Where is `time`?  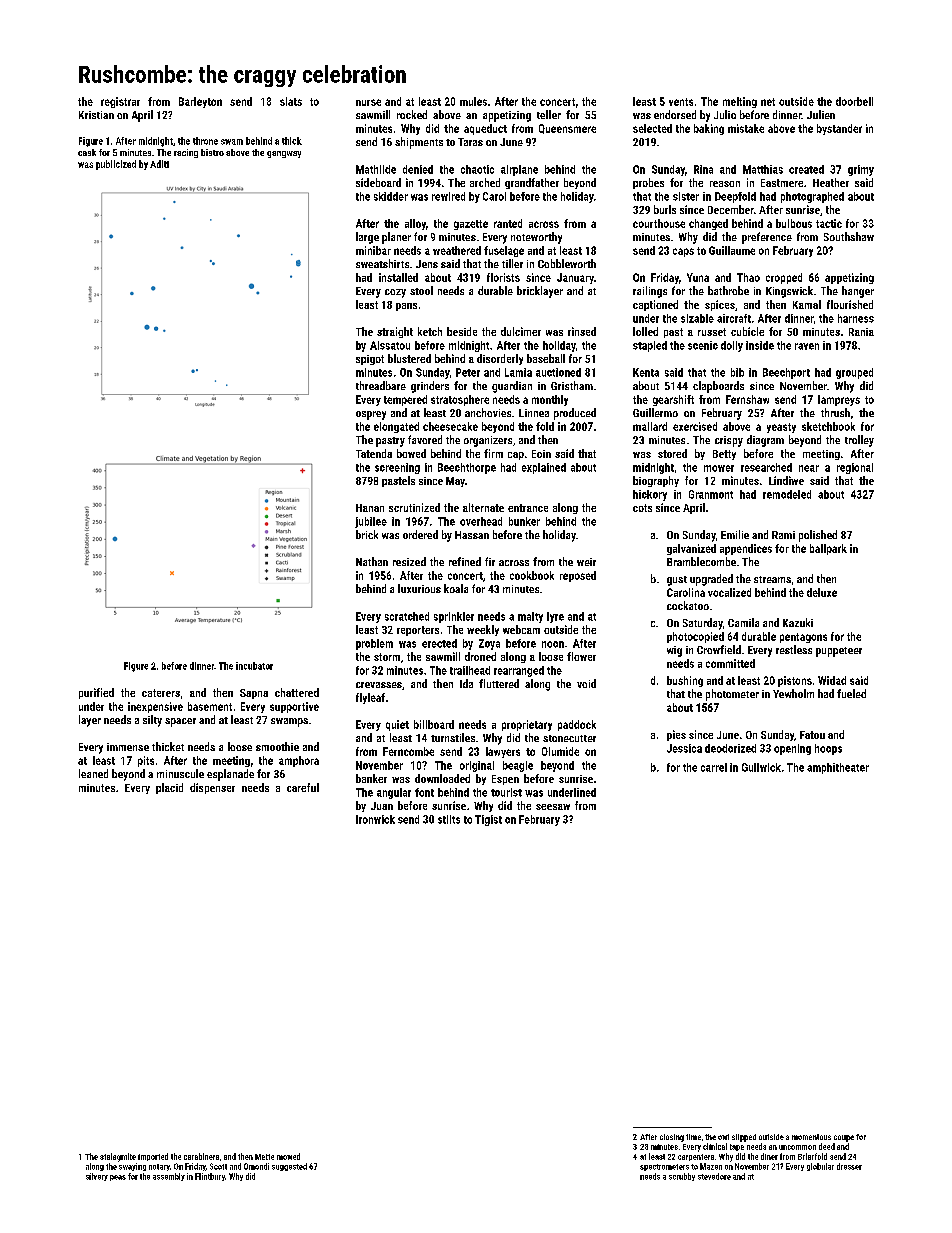 time is located at coordinates (693, 1137).
